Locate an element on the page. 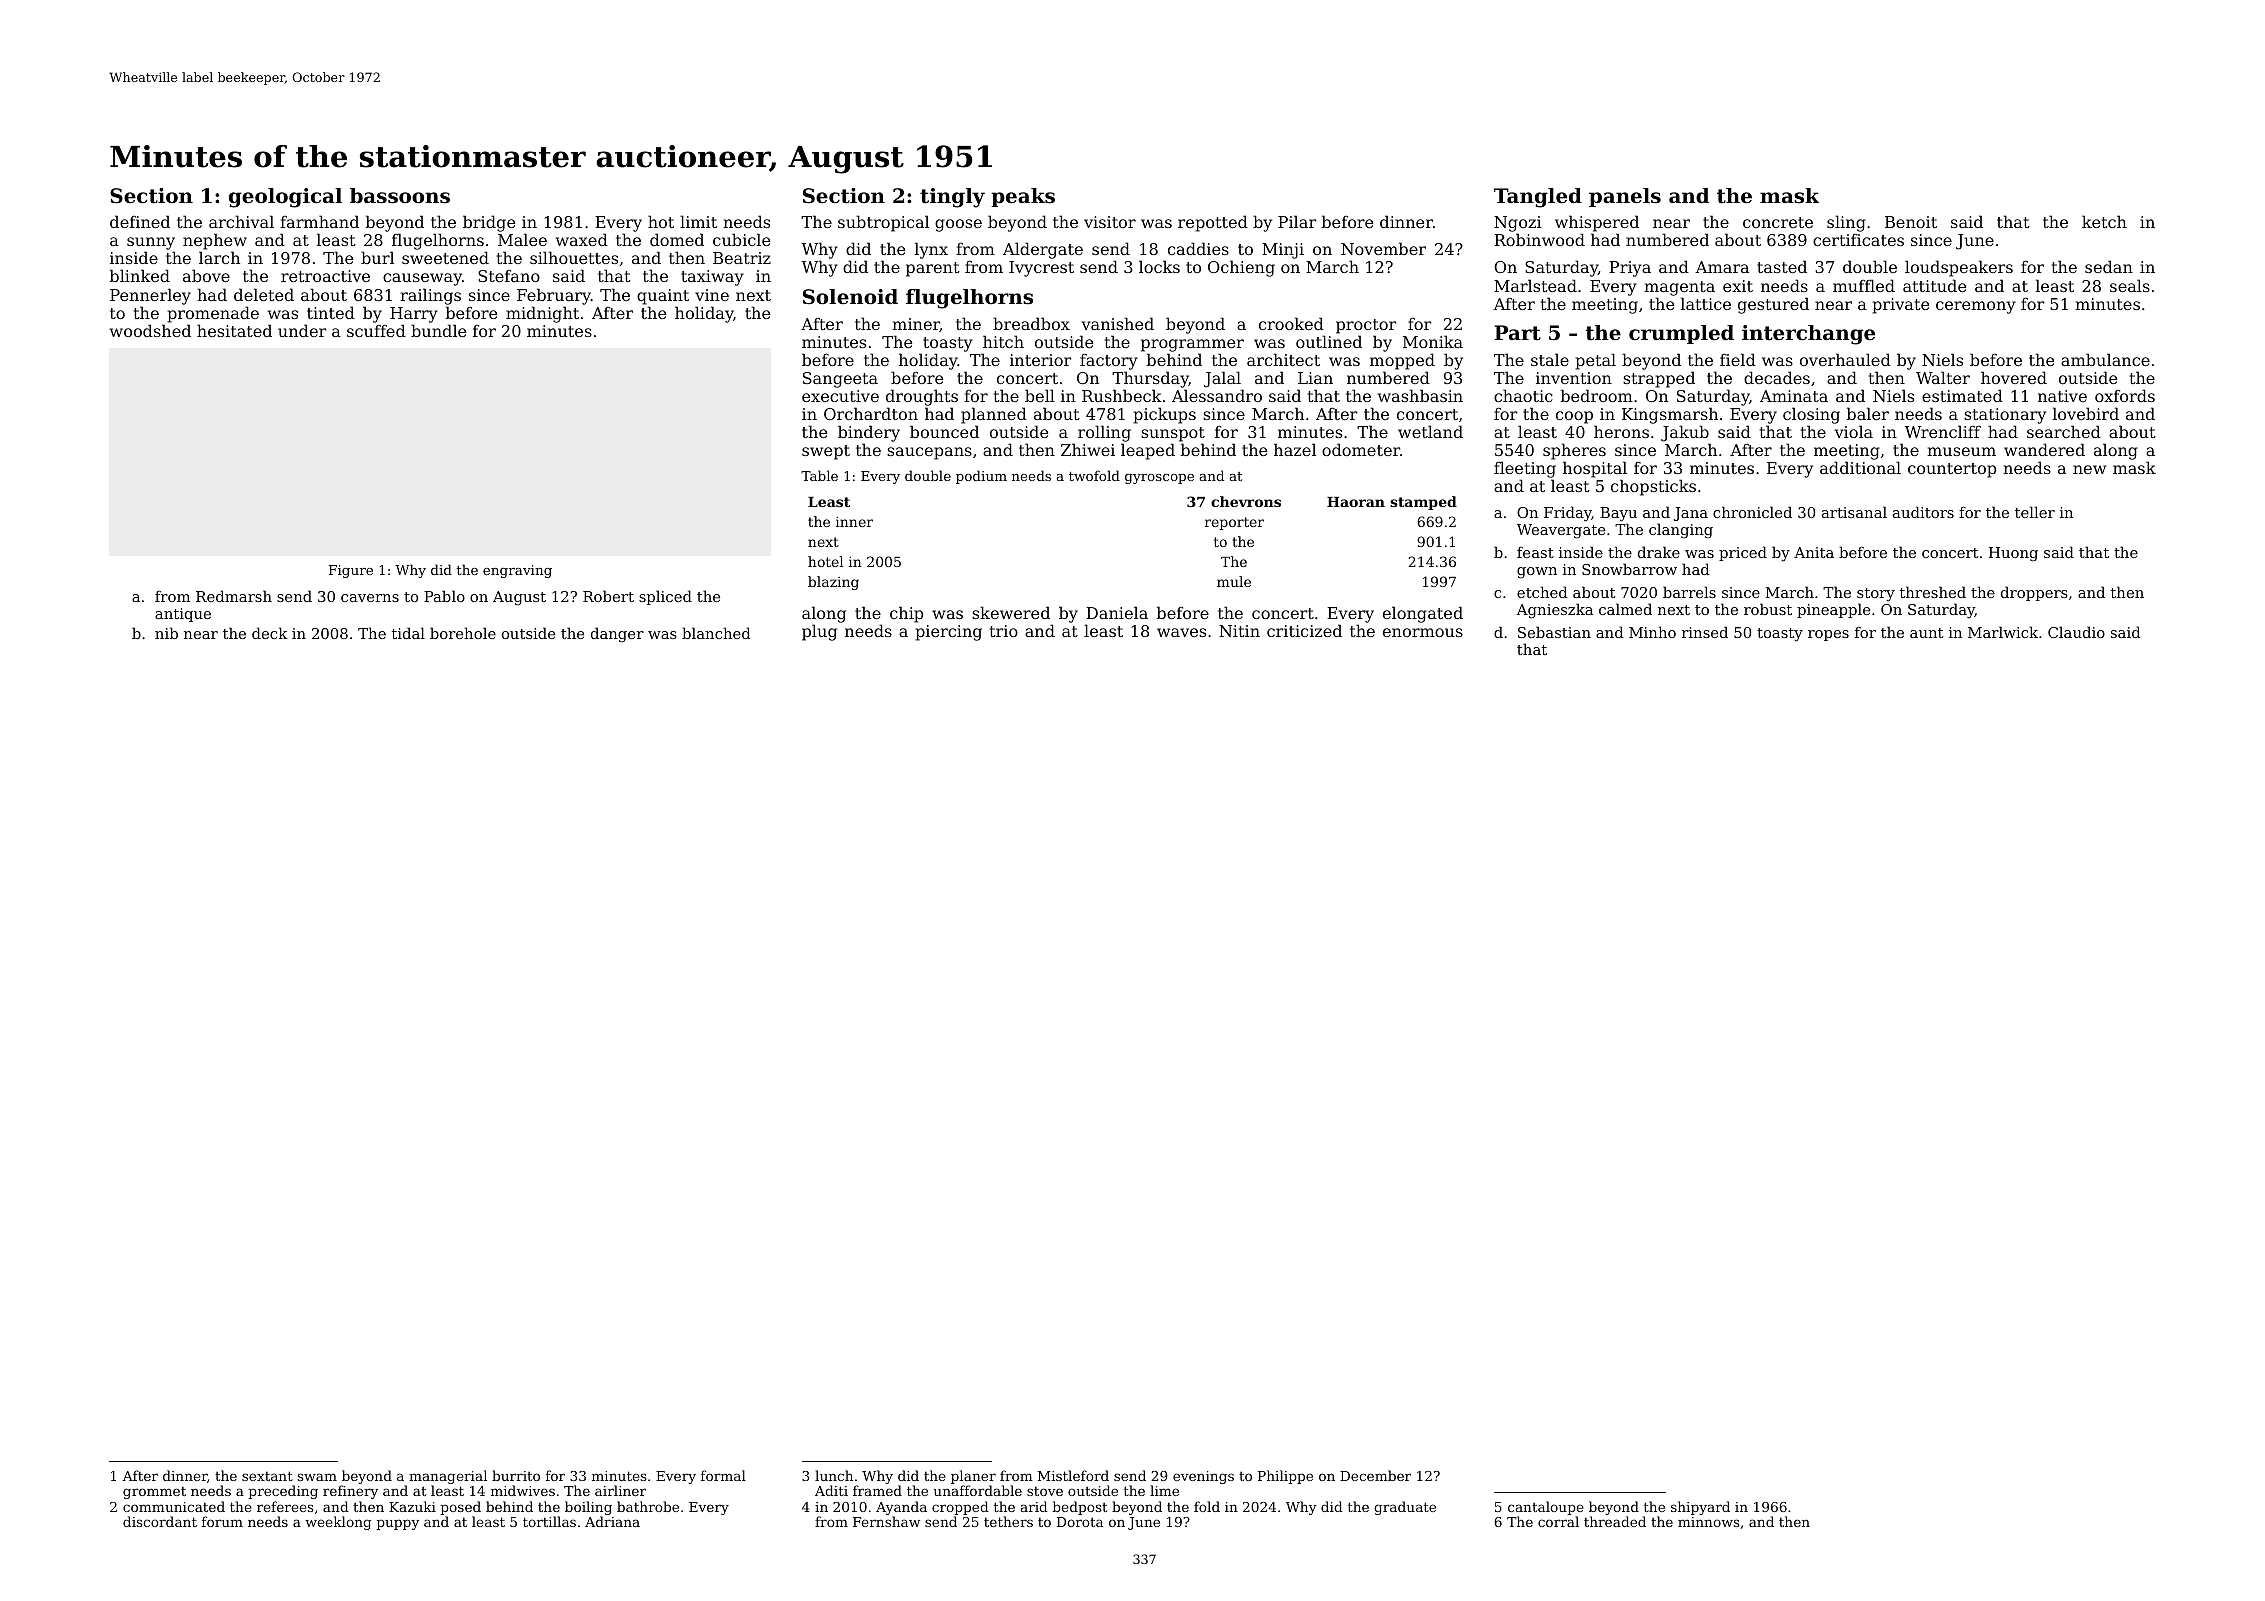 This image has height=1601, width=2265. discordant is located at coordinates (160, 1521).
